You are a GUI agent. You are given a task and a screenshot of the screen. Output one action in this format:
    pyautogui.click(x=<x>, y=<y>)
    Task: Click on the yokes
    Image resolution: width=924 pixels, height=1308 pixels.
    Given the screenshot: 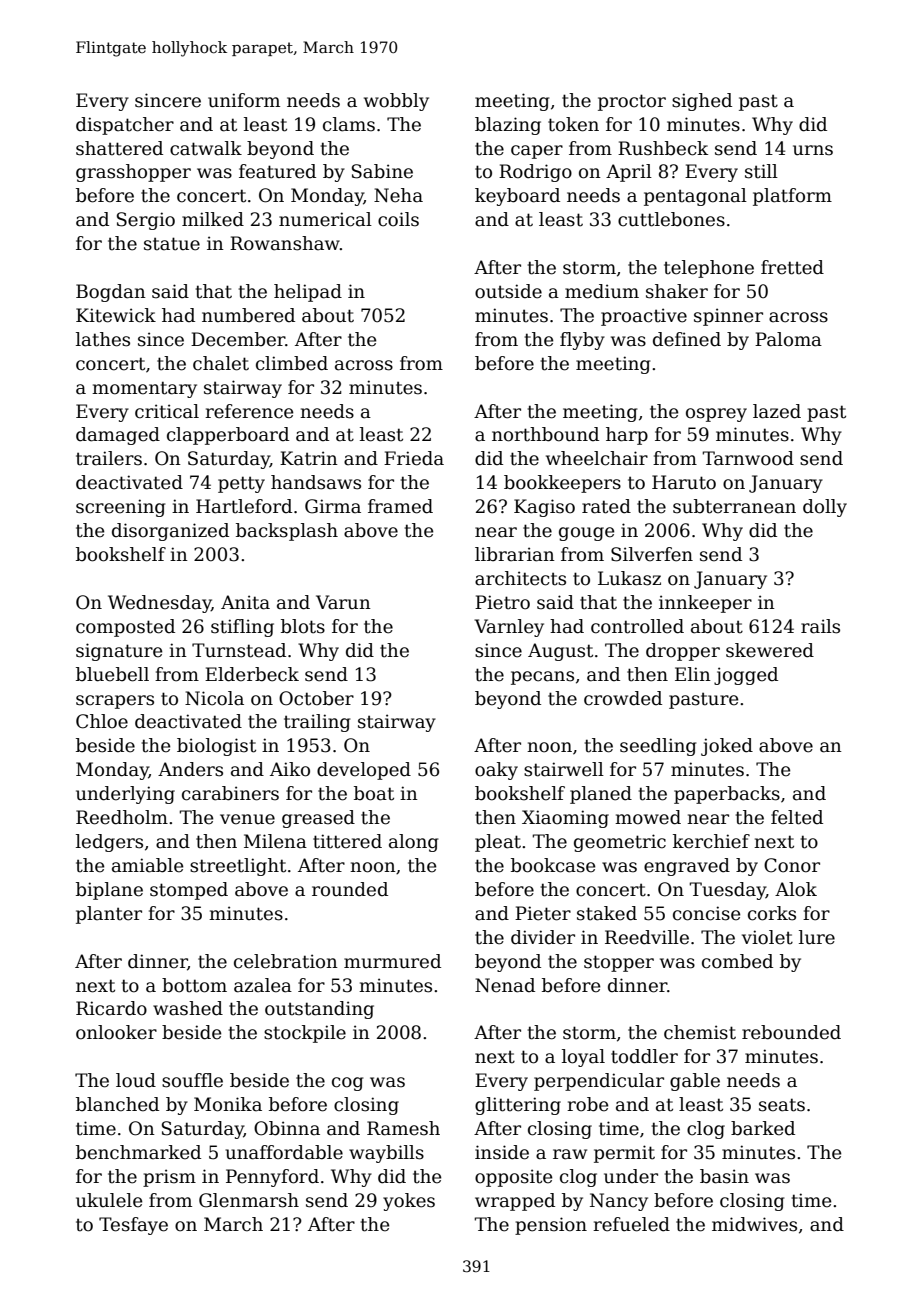 What is the action you would take?
    pyautogui.click(x=409, y=1202)
